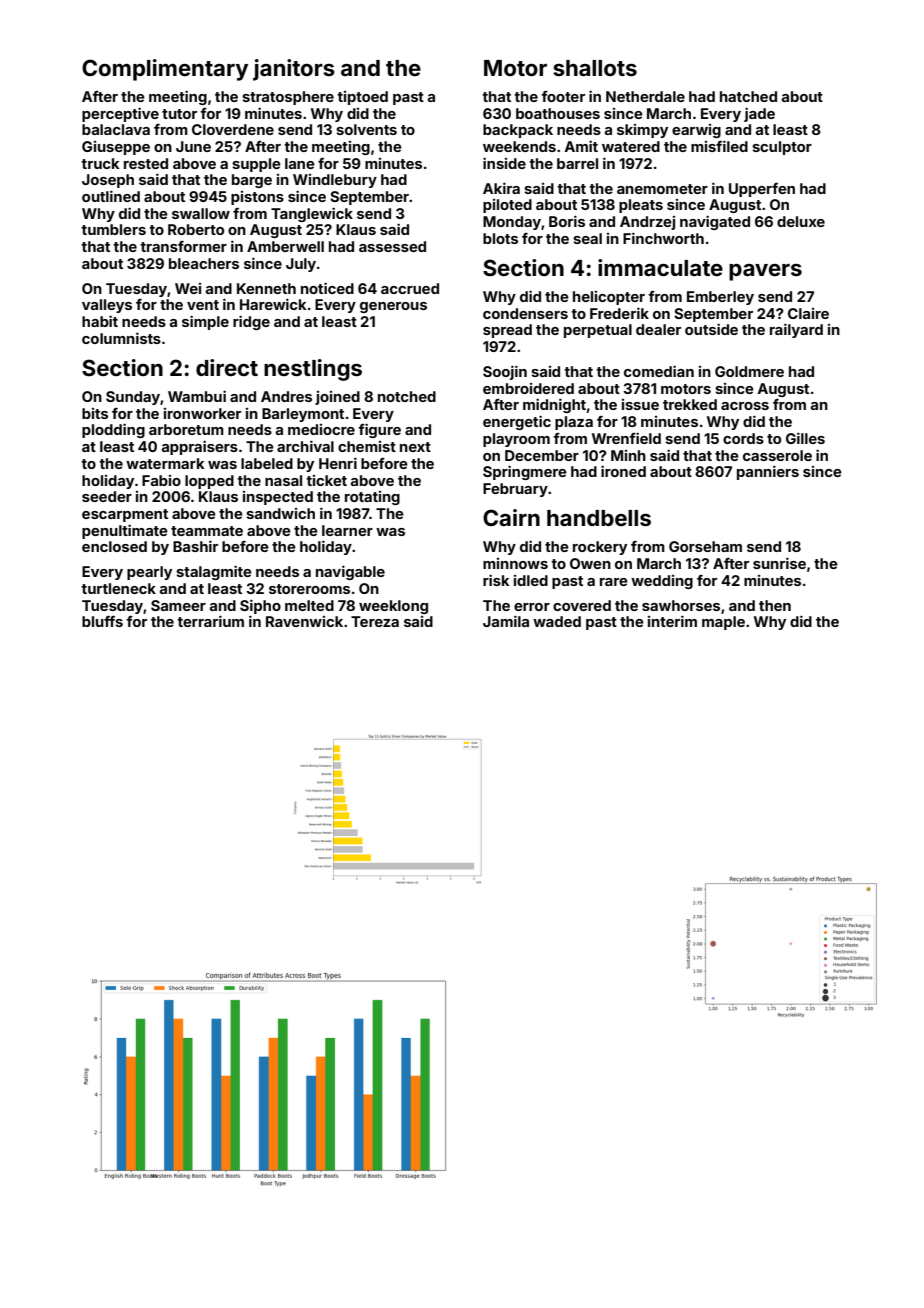  What do you see at coordinates (719, 146) in the screenshot?
I see `misfiled` at bounding box center [719, 146].
